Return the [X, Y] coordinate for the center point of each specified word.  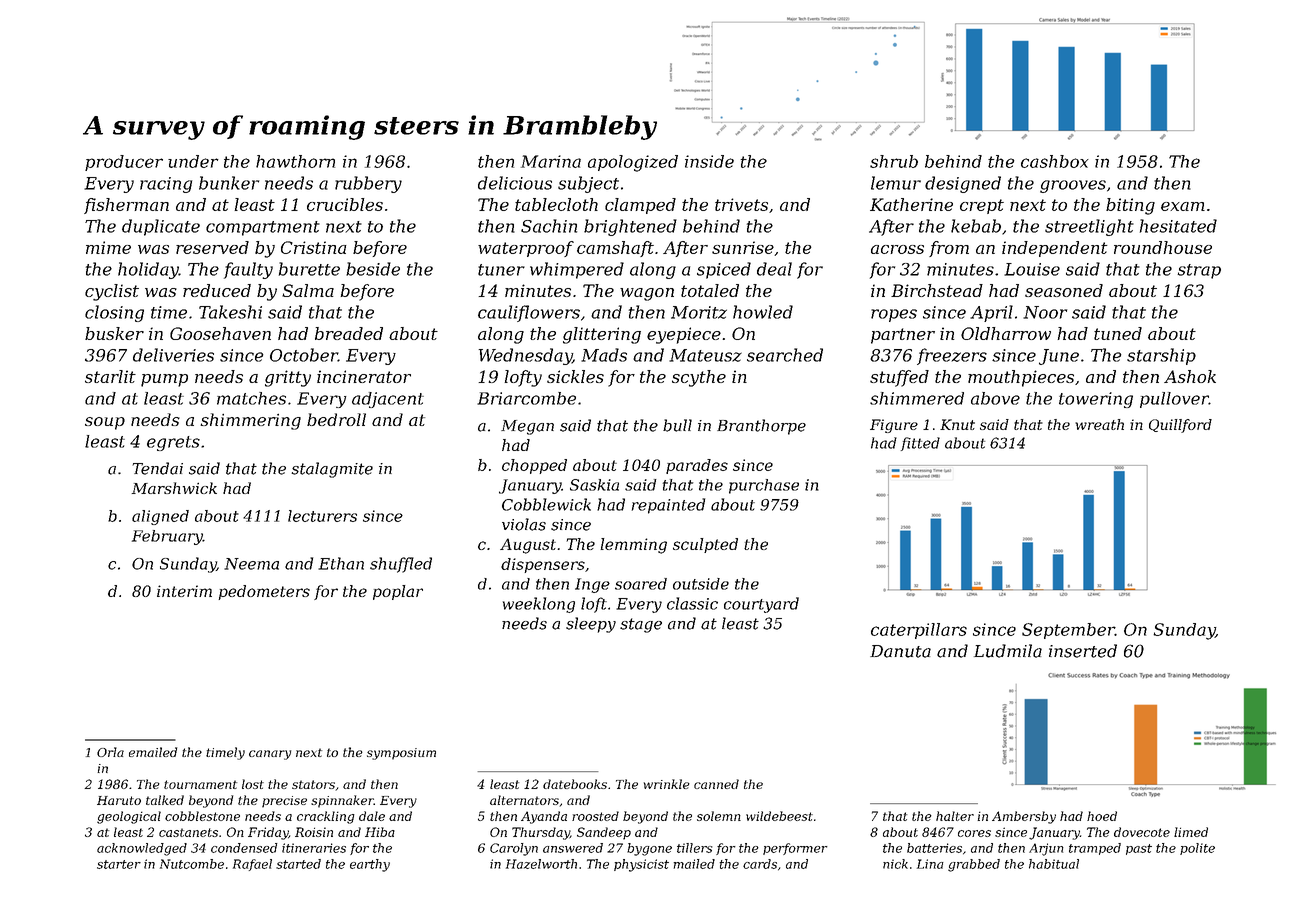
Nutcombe [192, 864]
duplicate [161, 227]
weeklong [539, 605]
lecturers [322, 516]
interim [184, 591]
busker [114, 333]
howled [763, 312]
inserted [1083, 651]
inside [709, 161]
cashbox [1055, 161]
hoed [1102, 816]
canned [716, 784]
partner [903, 336]
